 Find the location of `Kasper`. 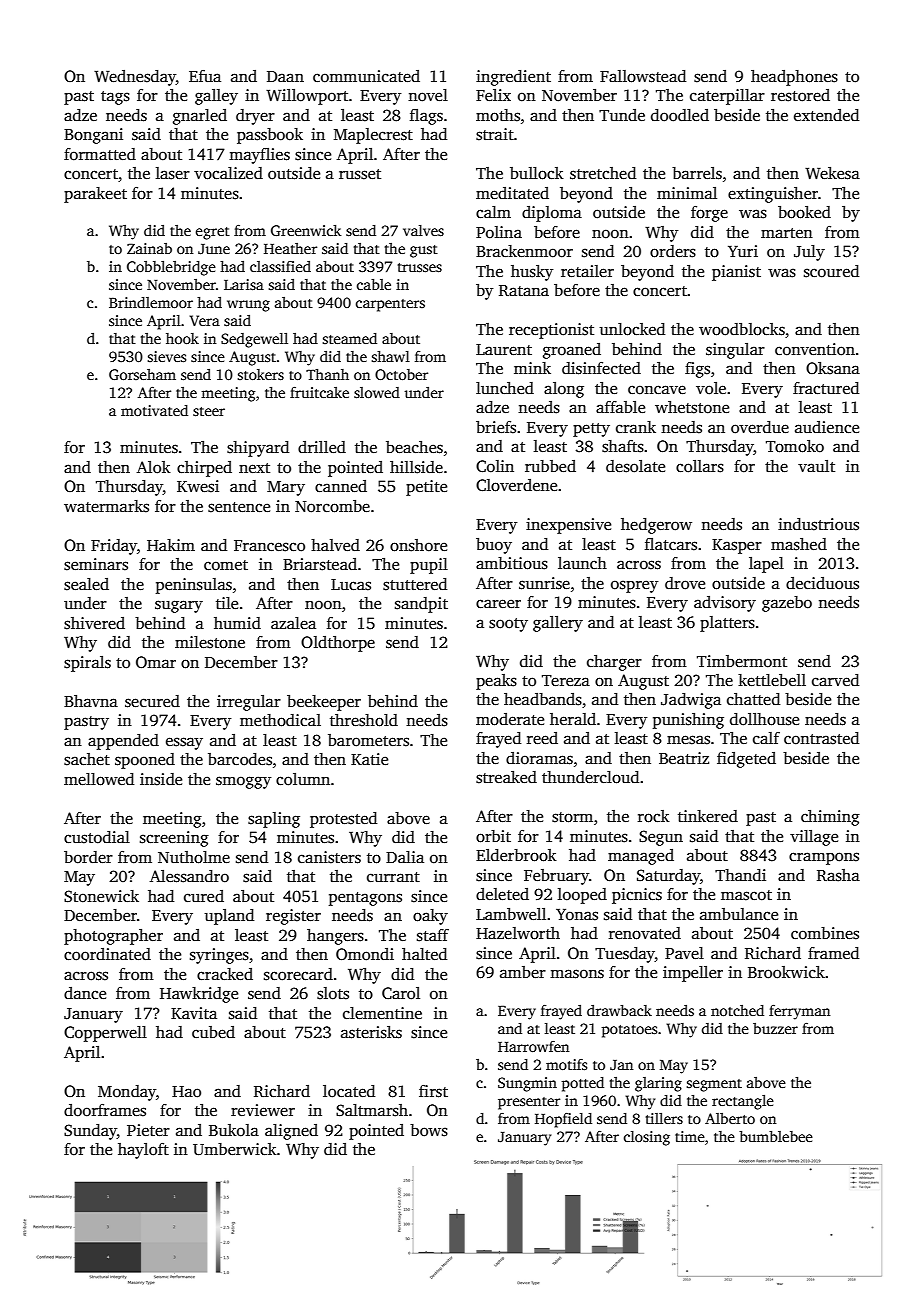

Kasper is located at coordinates (737, 546).
